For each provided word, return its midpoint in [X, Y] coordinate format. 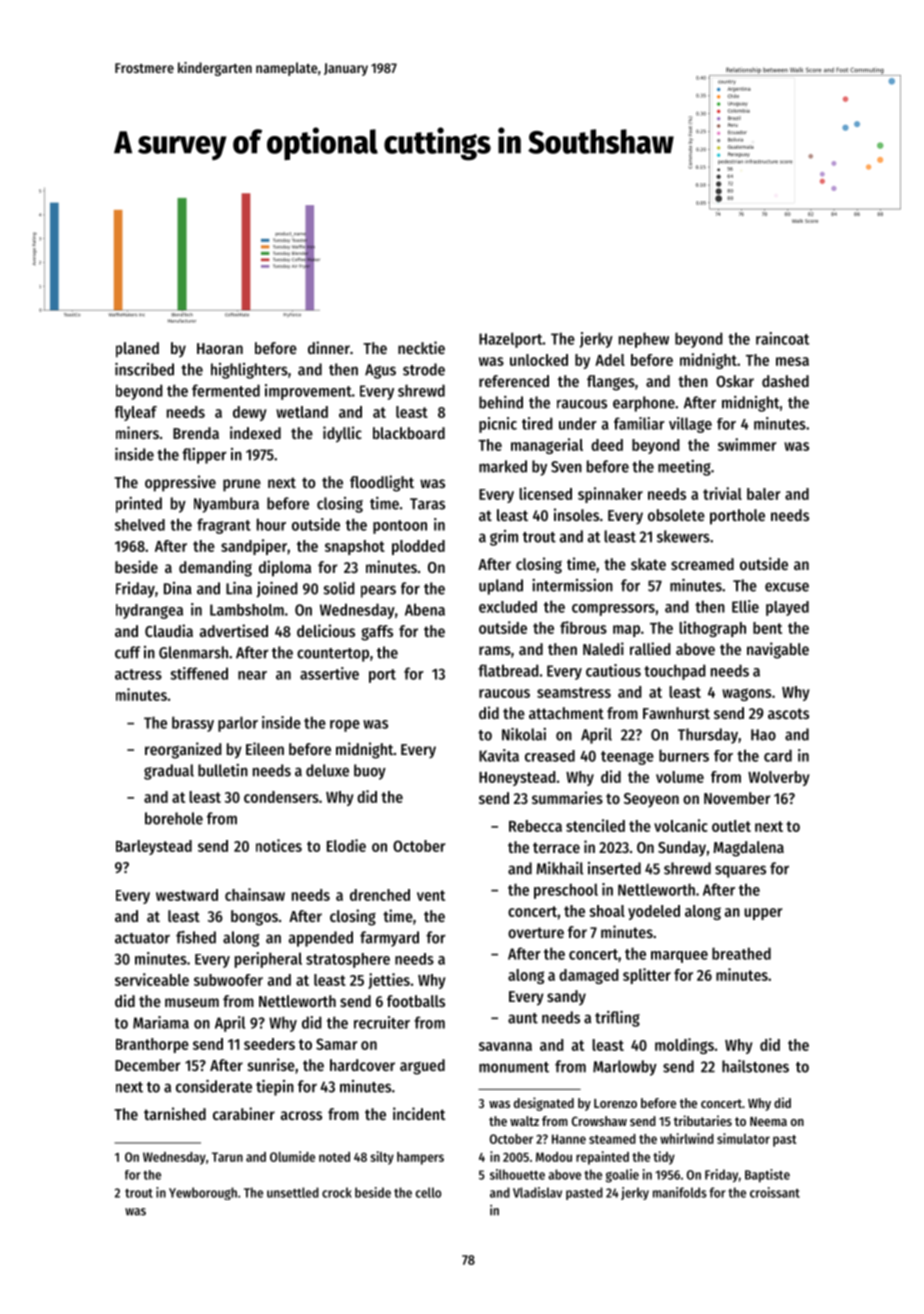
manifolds [680, 1192]
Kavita [499, 755]
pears [378, 591]
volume [680, 777]
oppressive [180, 483]
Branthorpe [152, 1045]
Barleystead [154, 847]
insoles [576, 514]
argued [422, 1067]
